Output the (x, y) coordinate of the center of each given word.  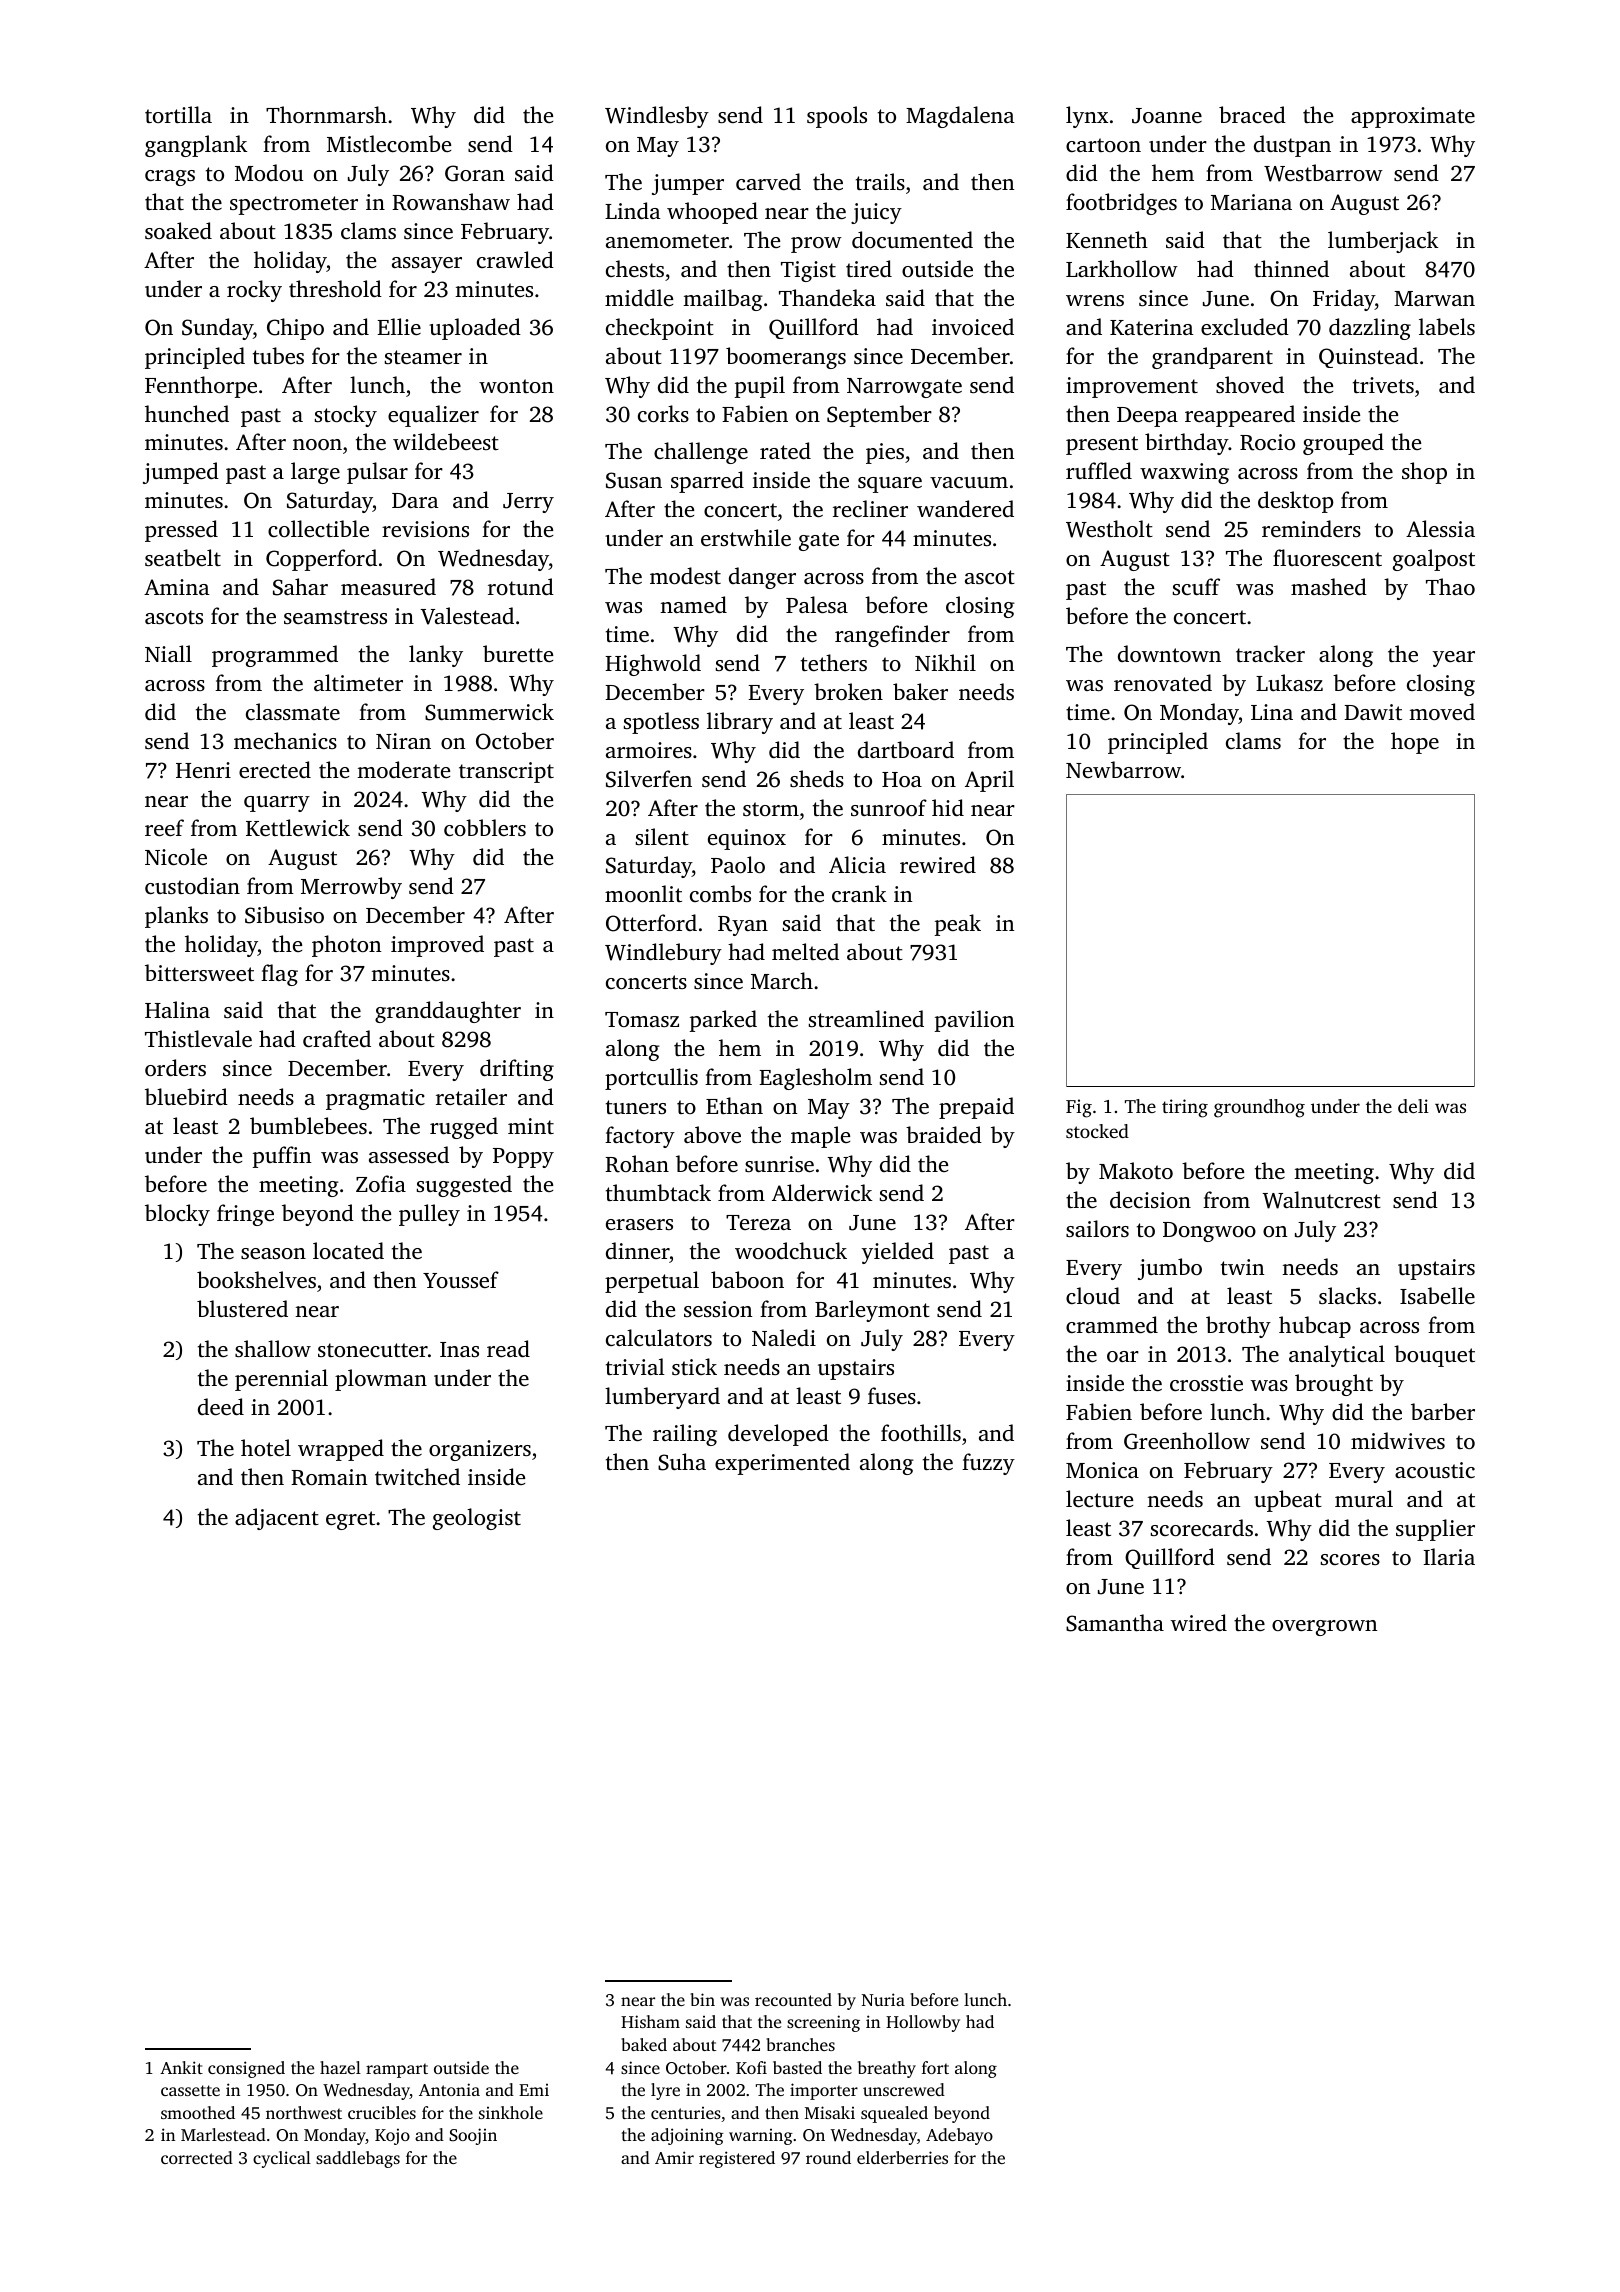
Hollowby (923, 2023)
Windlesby (657, 117)
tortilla (178, 114)
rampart (397, 2070)
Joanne (1167, 116)
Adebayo (959, 2136)
